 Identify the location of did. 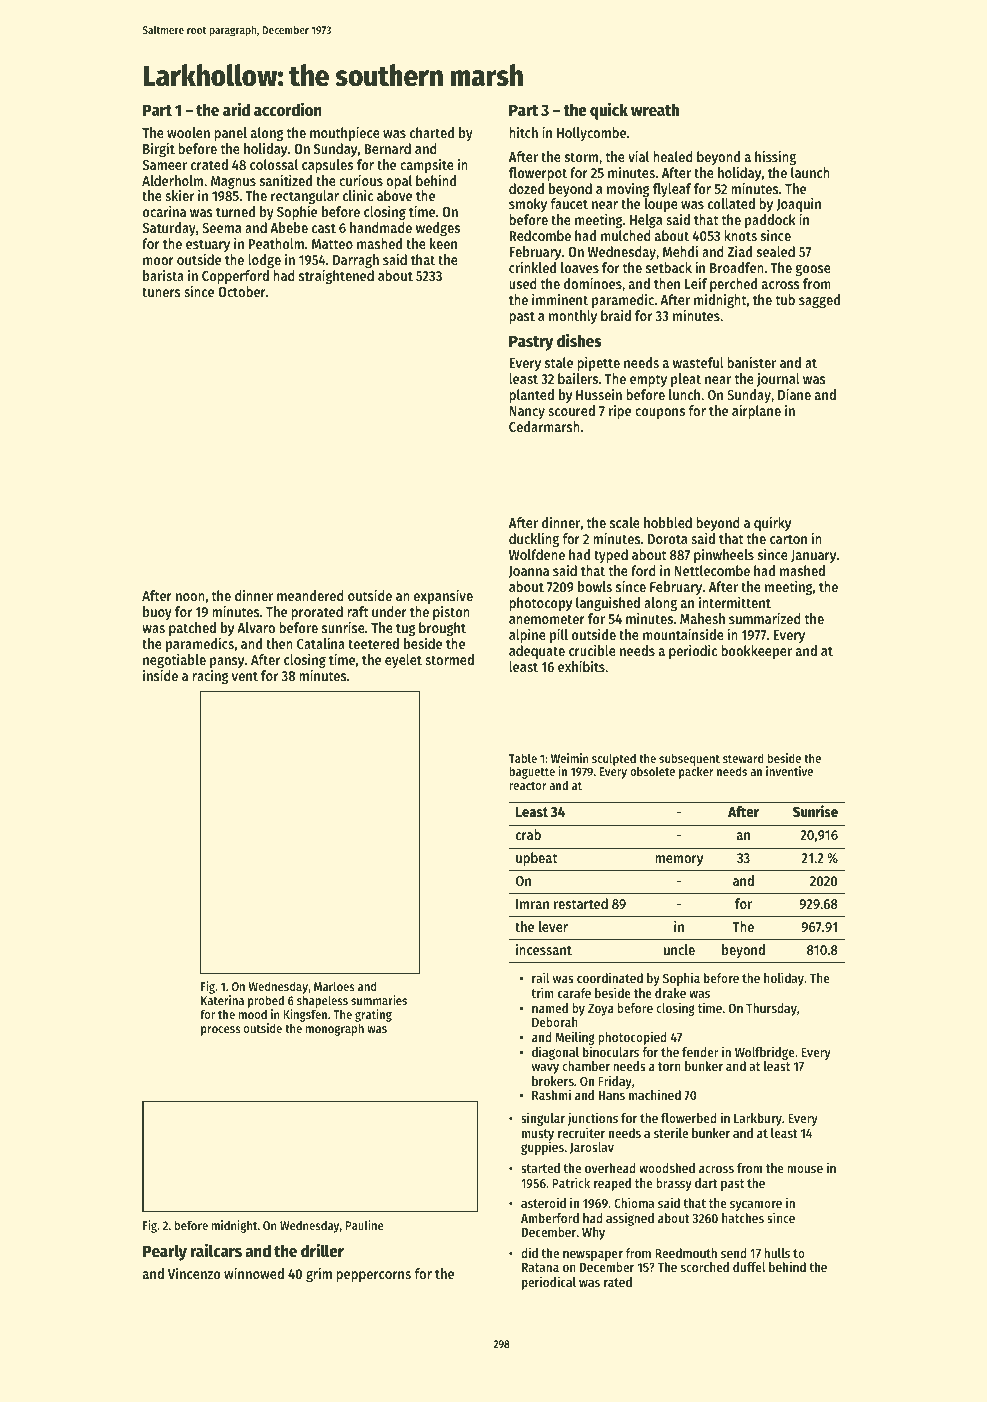
(529, 1252).
